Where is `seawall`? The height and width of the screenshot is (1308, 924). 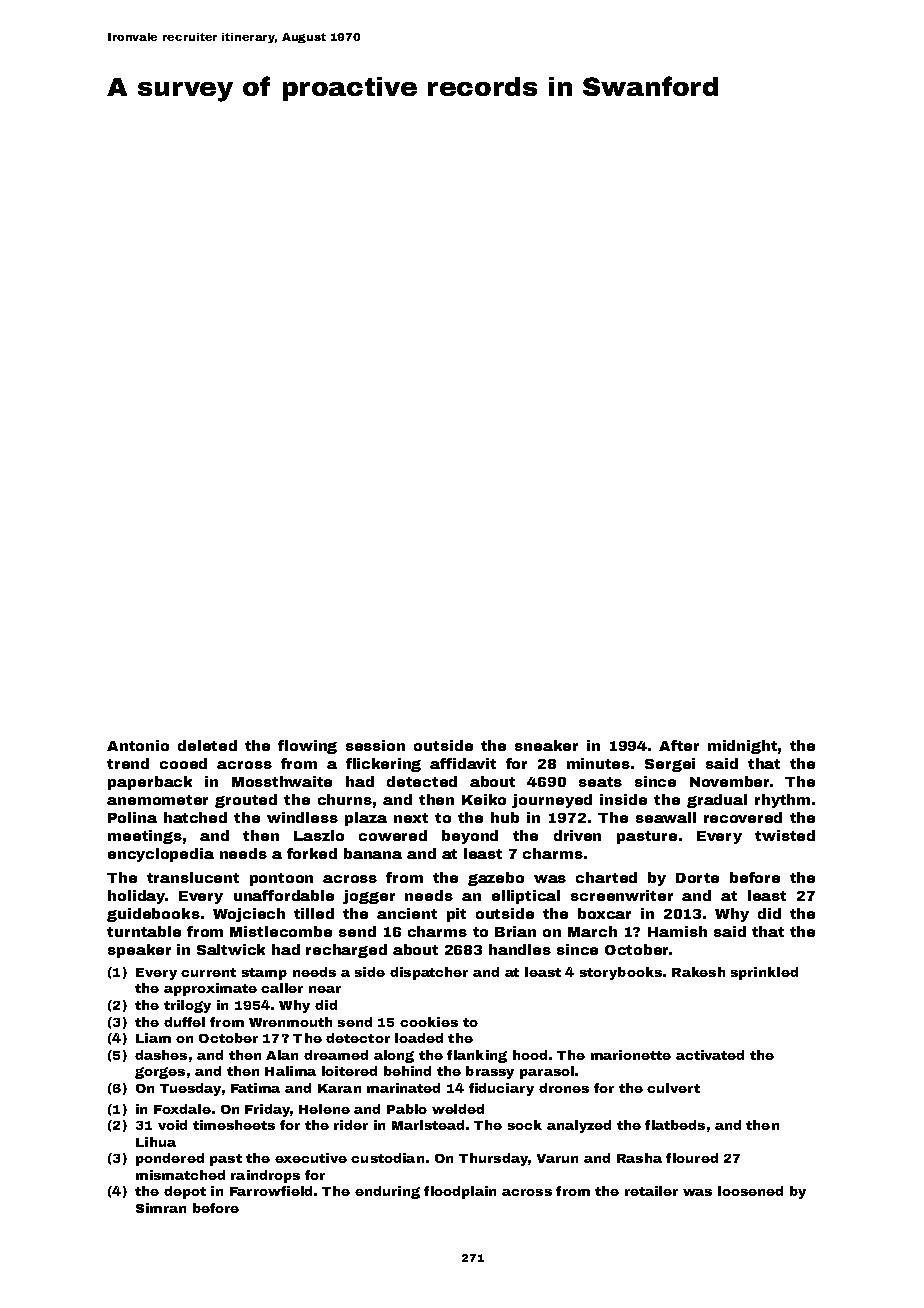 seawall is located at coordinates (666, 817).
